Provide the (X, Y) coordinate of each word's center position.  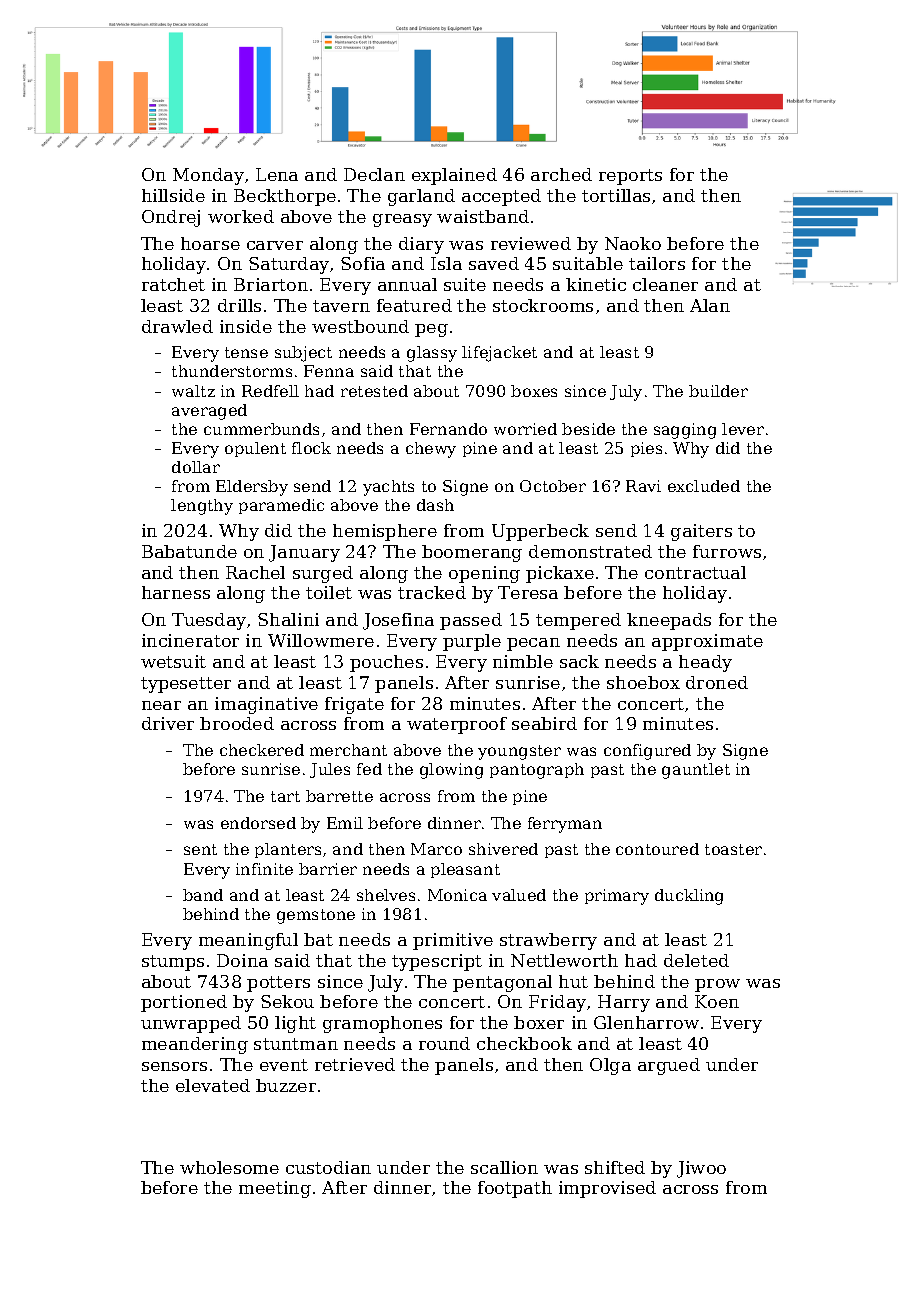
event (284, 1065)
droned (717, 682)
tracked (432, 592)
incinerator (190, 640)
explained (454, 176)
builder (718, 391)
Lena (277, 174)
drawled (177, 326)
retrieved (355, 1064)
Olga (610, 1066)
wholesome (229, 1167)
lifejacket (499, 354)
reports (630, 177)
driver (168, 723)
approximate (707, 642)
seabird (544, 723)
